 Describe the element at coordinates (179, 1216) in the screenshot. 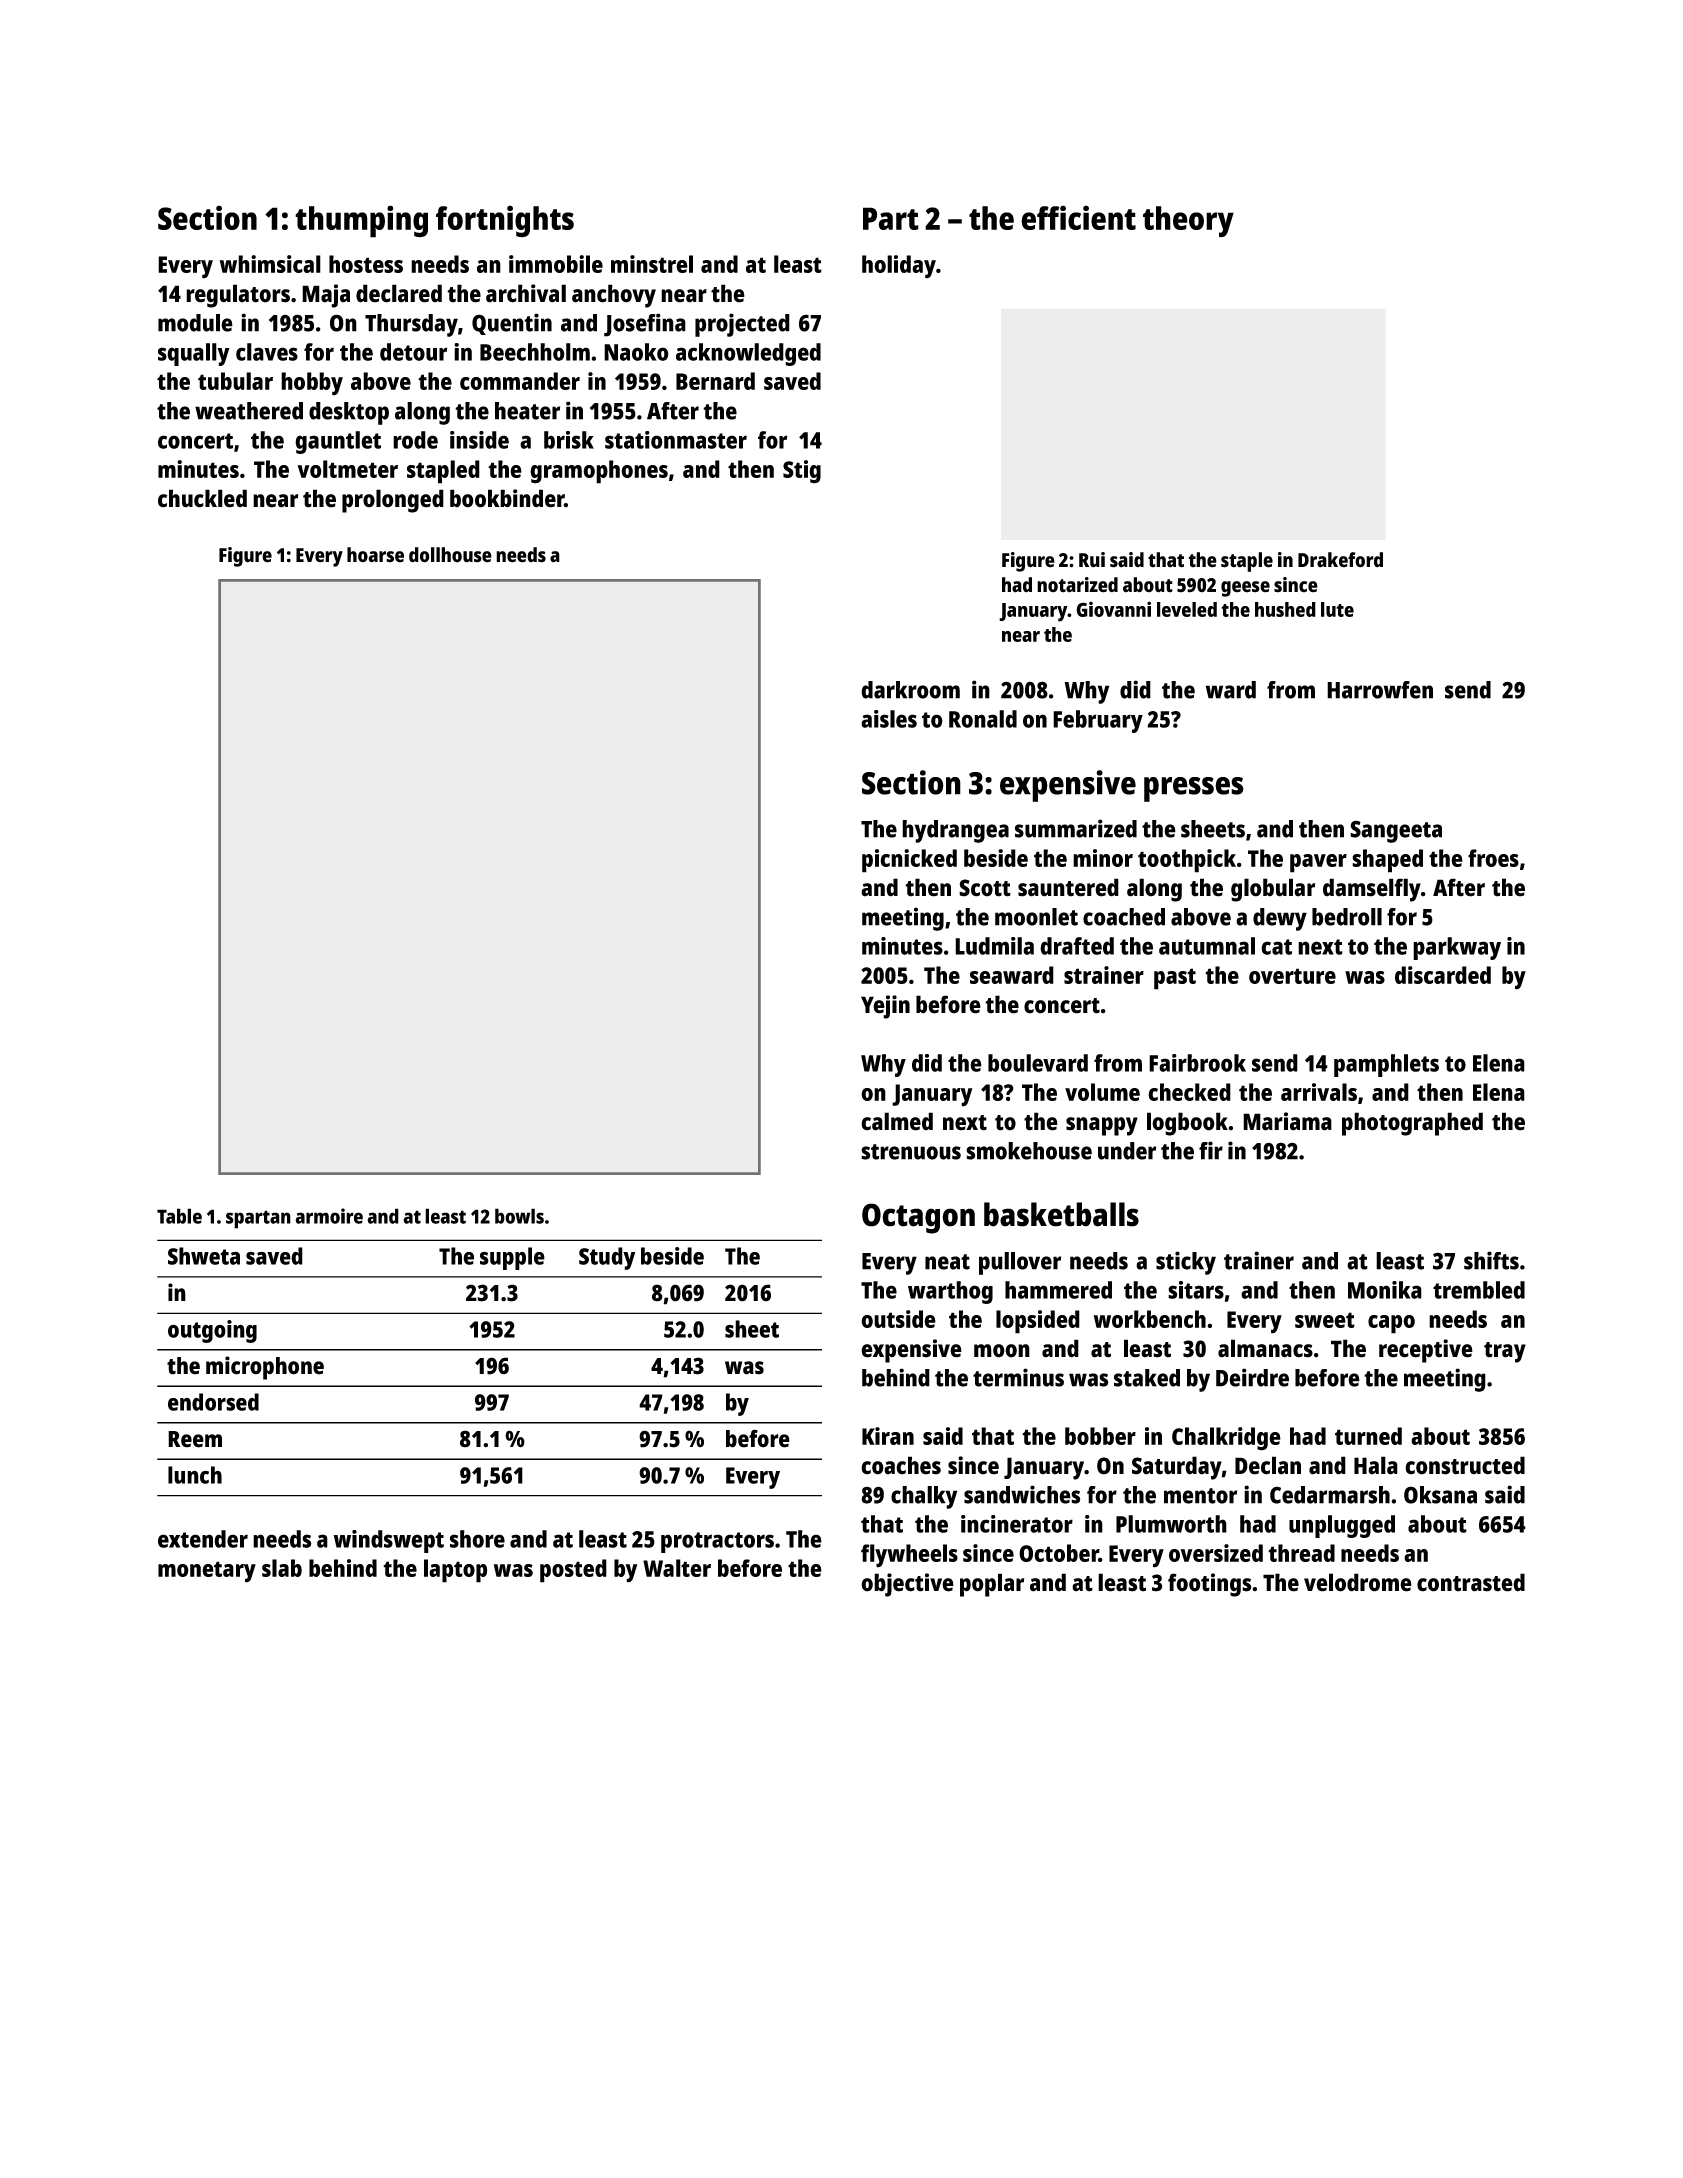

I see `Table` at that location.
